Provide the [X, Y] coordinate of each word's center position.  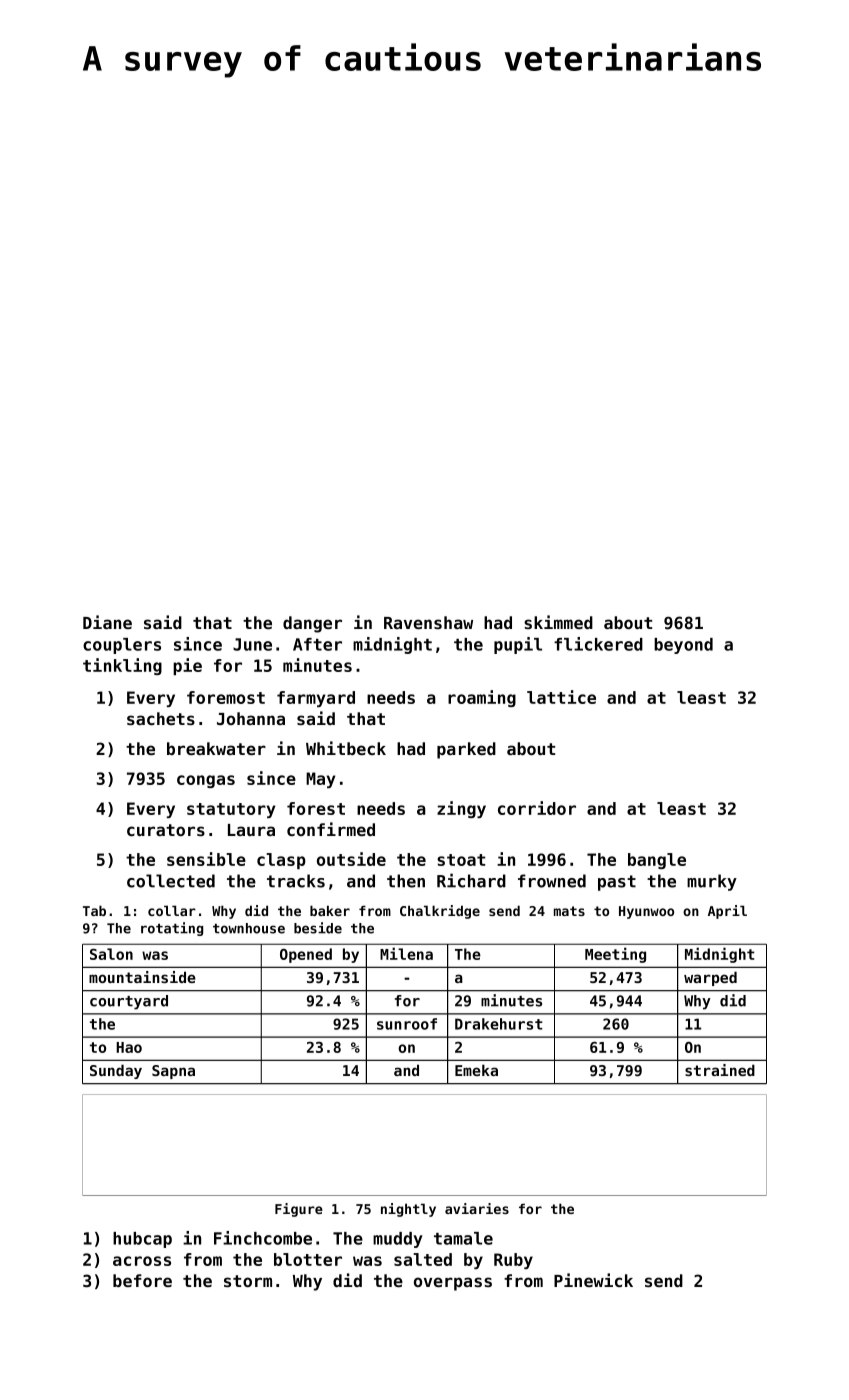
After [317, 644]
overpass [453, 1284]
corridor [537, 808]
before [142, 1280]
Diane [107, 622]
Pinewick [593, 1280]
